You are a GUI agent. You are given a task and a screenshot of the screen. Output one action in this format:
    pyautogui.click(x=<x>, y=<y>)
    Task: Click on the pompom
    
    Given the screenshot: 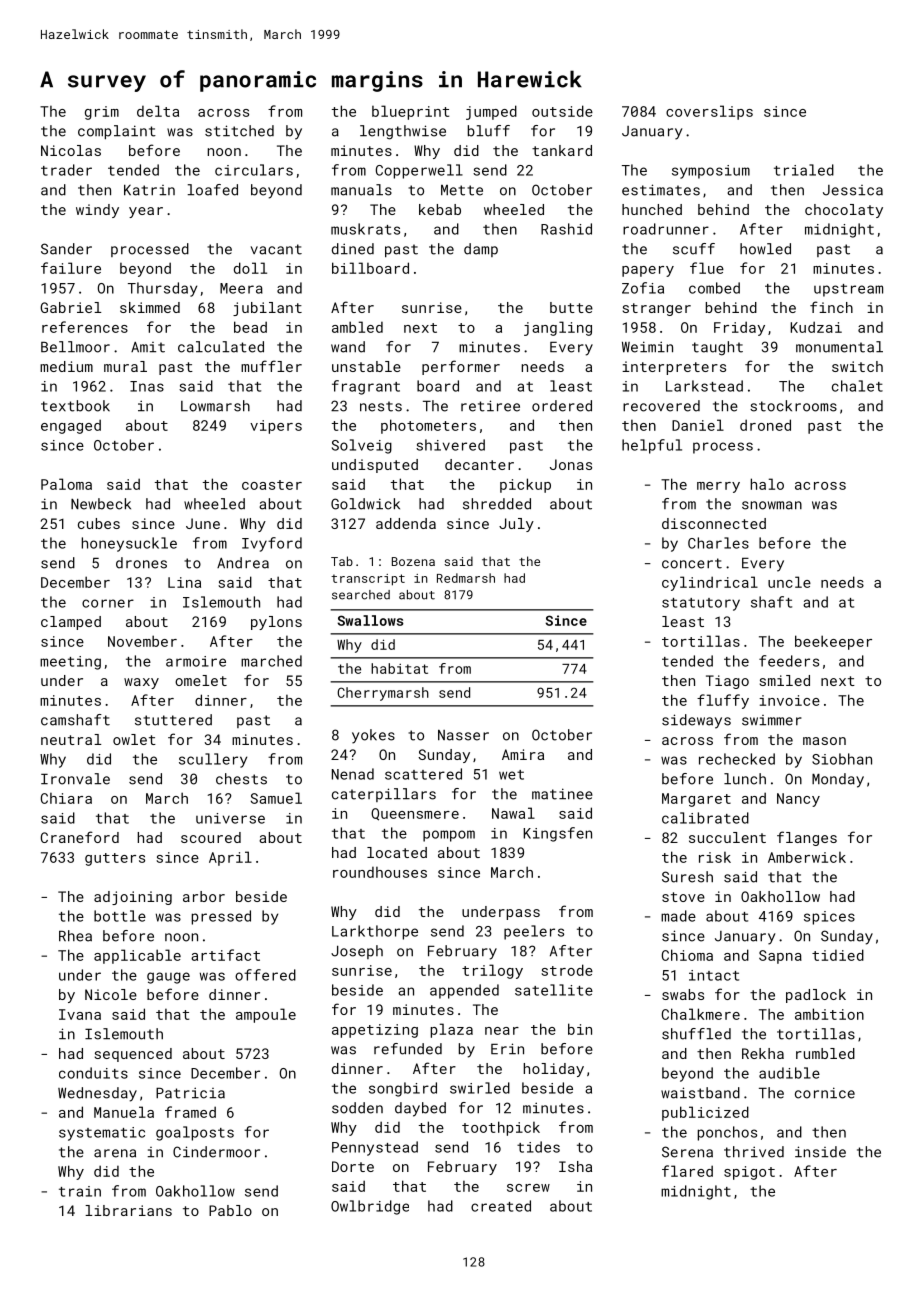 What is the action you would take?
    pyautogui.click(x=449, y=836)
